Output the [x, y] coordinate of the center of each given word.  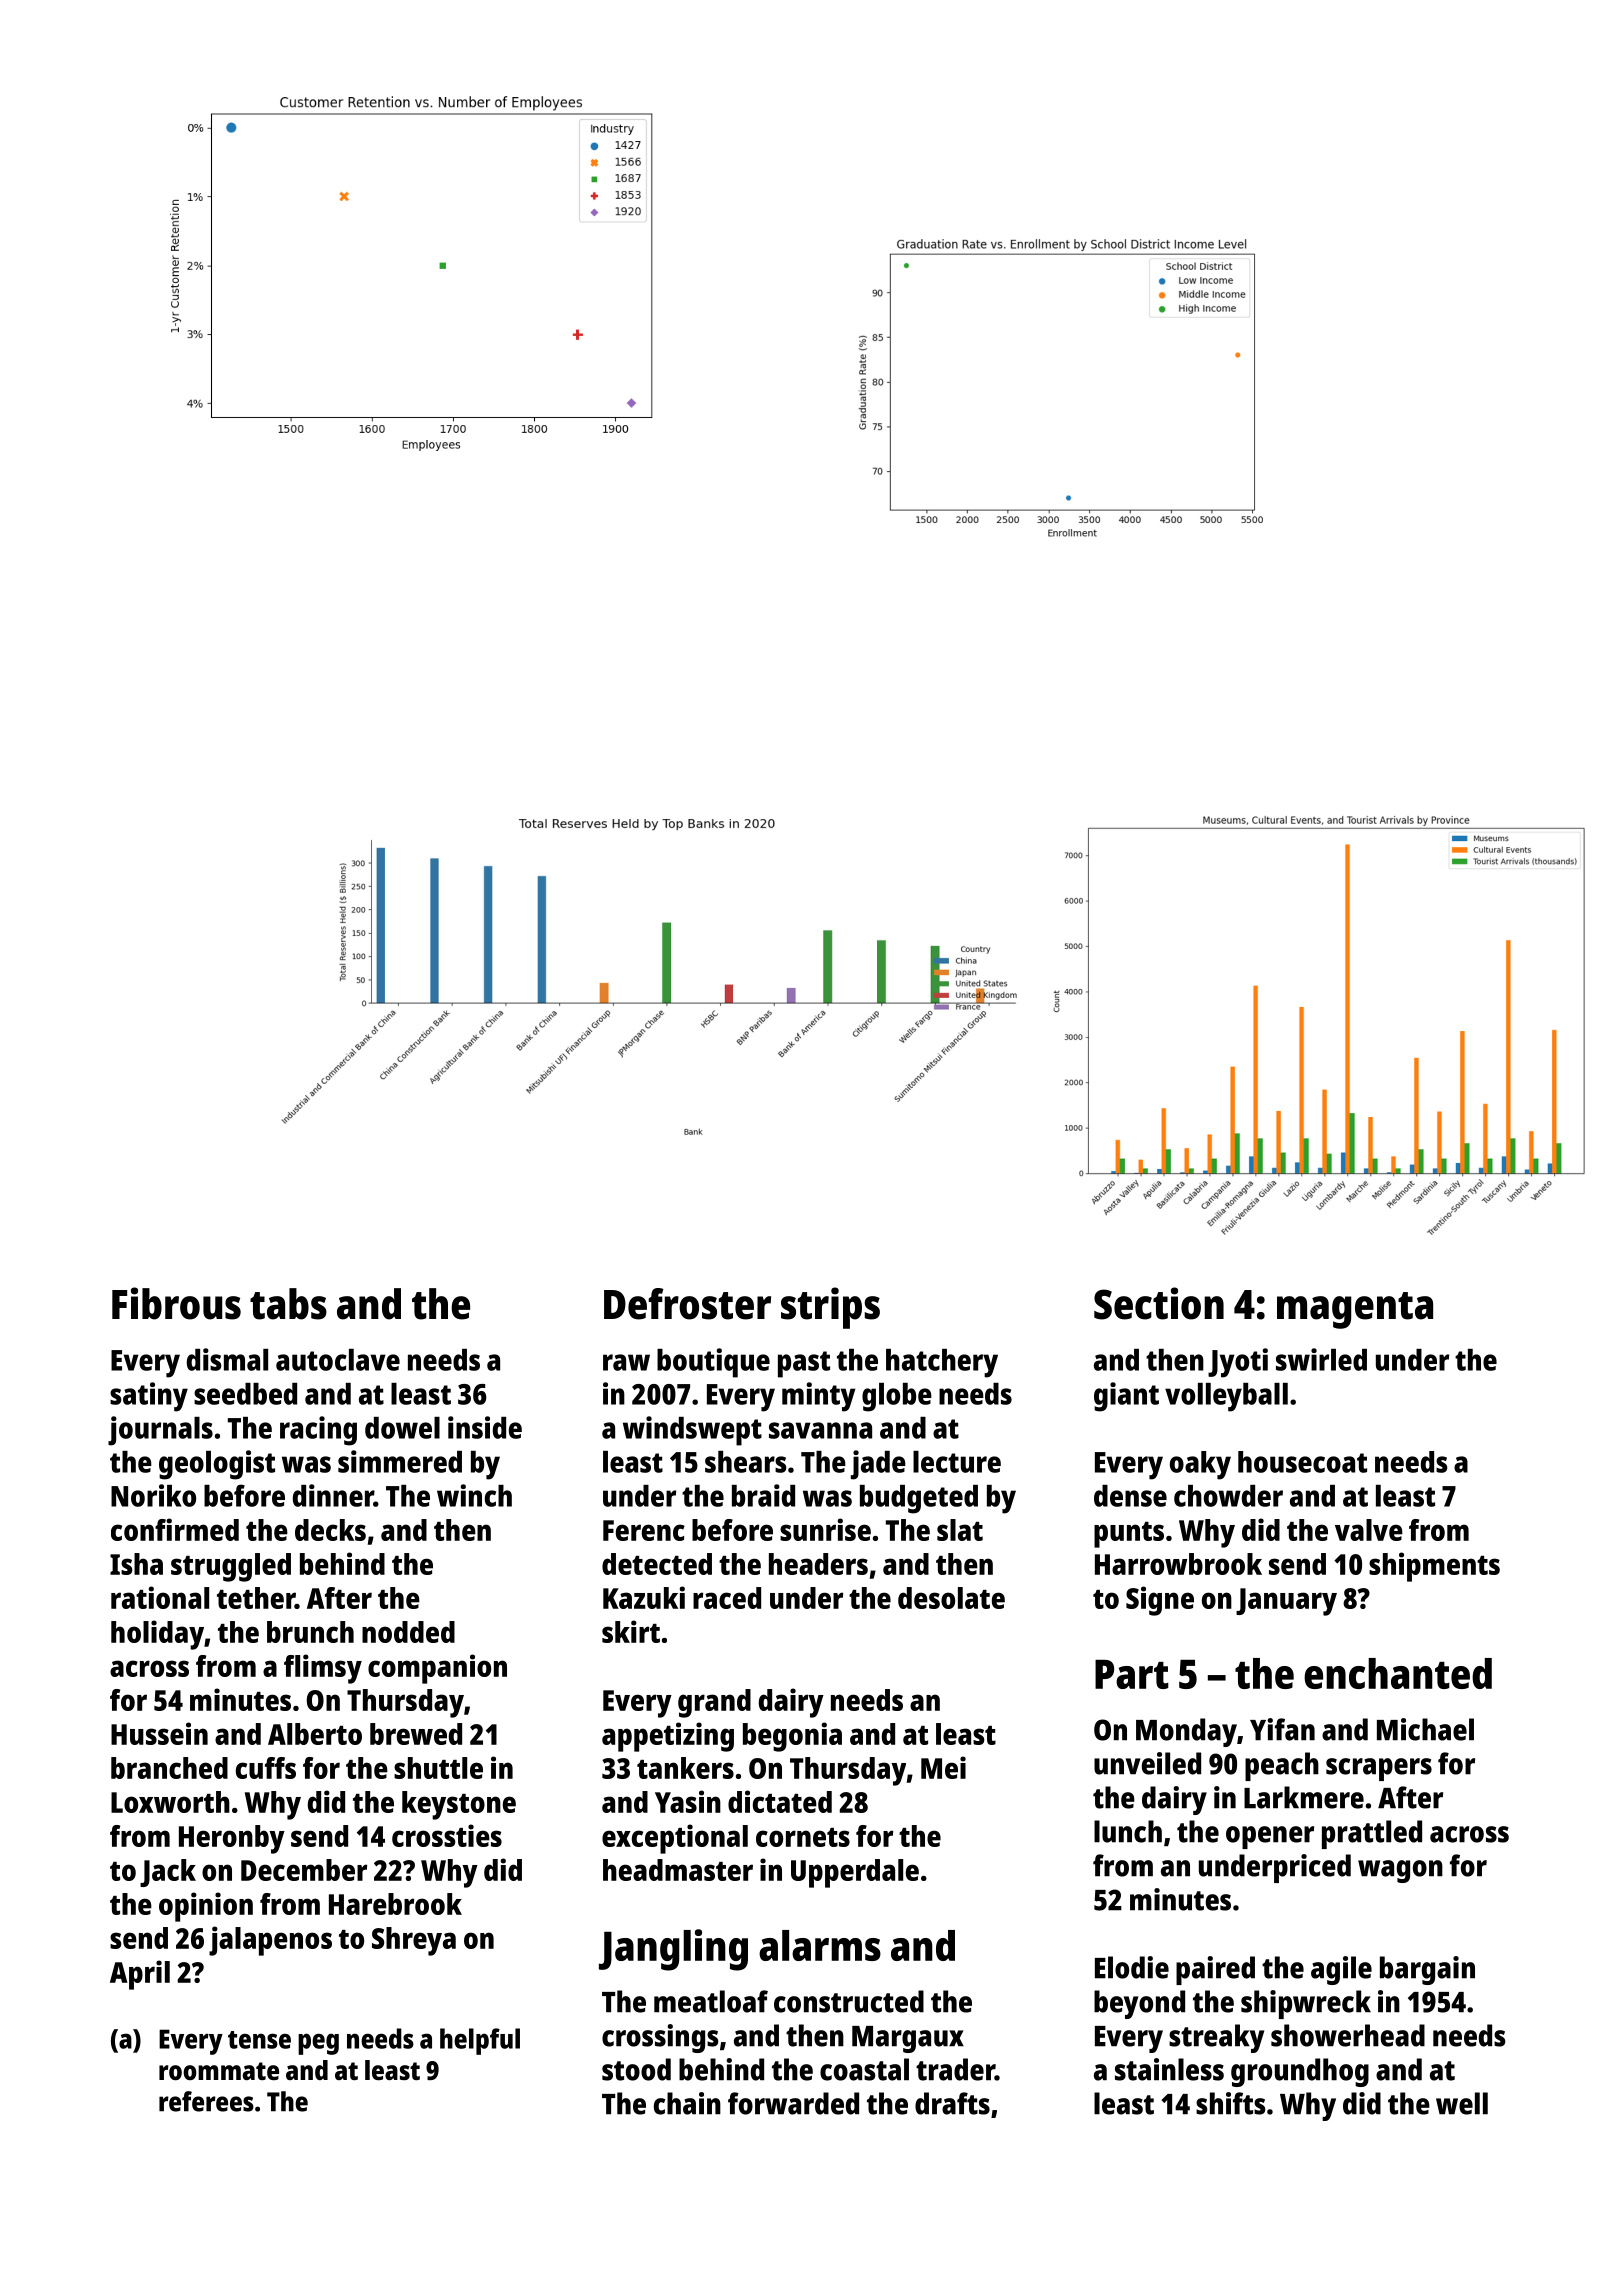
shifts [1231, 2103]
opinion [206, 1907]
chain [687, 2103]
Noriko [153, 1495]
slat [960, 1530]
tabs [288, 1304]
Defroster [687, 1304]
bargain [1427, 1970]
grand [714, 1703]
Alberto [315, 1734]
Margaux [908, 2039]
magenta [1355, 1310]
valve [1369, 1530]
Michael [1425, 1729]
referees [206, 2101]
